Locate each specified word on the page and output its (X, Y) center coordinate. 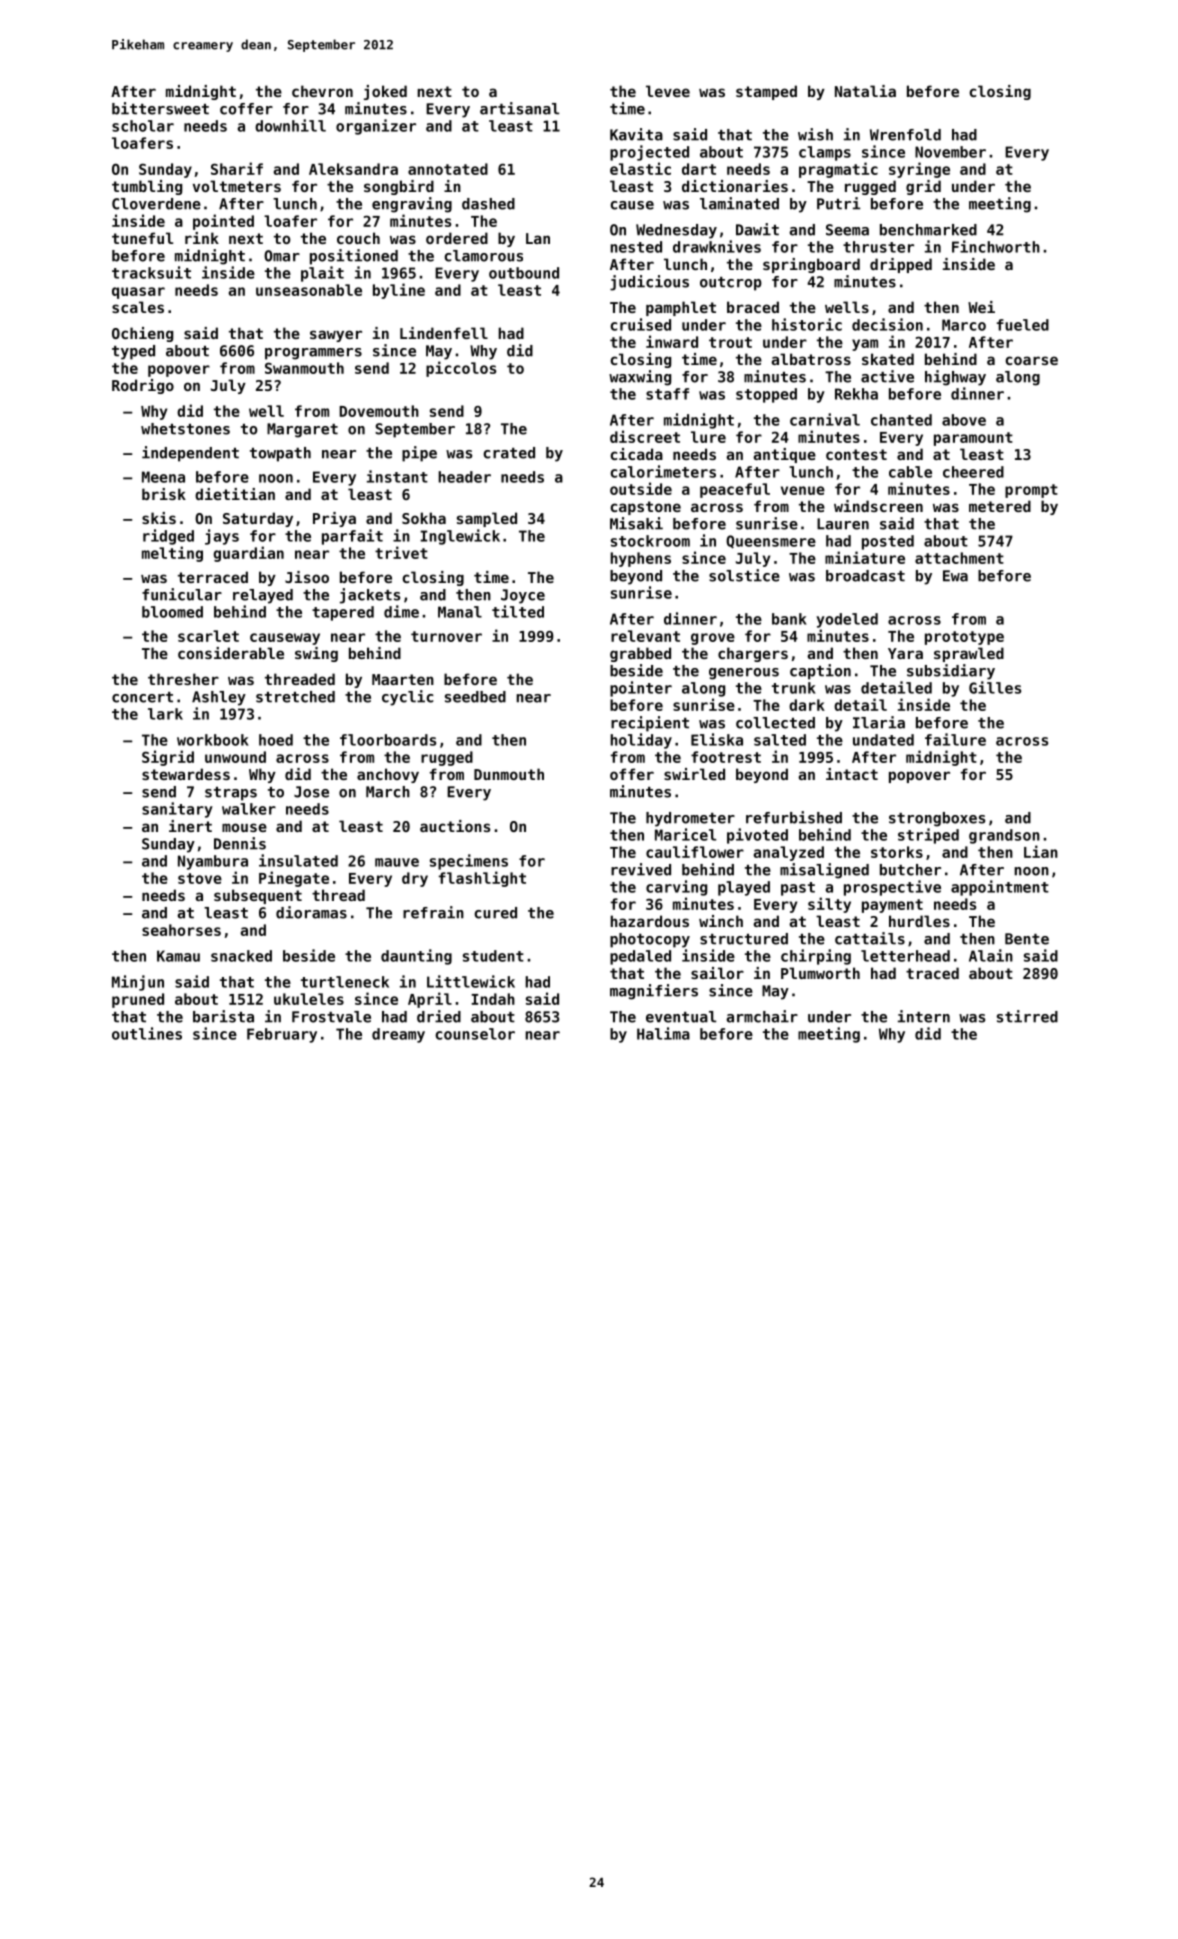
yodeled (847, 620)
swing (316, 654)
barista (223, 1016)
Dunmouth (509, 774)
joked (385, 92)
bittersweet (160, 108)
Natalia (865, 91)
